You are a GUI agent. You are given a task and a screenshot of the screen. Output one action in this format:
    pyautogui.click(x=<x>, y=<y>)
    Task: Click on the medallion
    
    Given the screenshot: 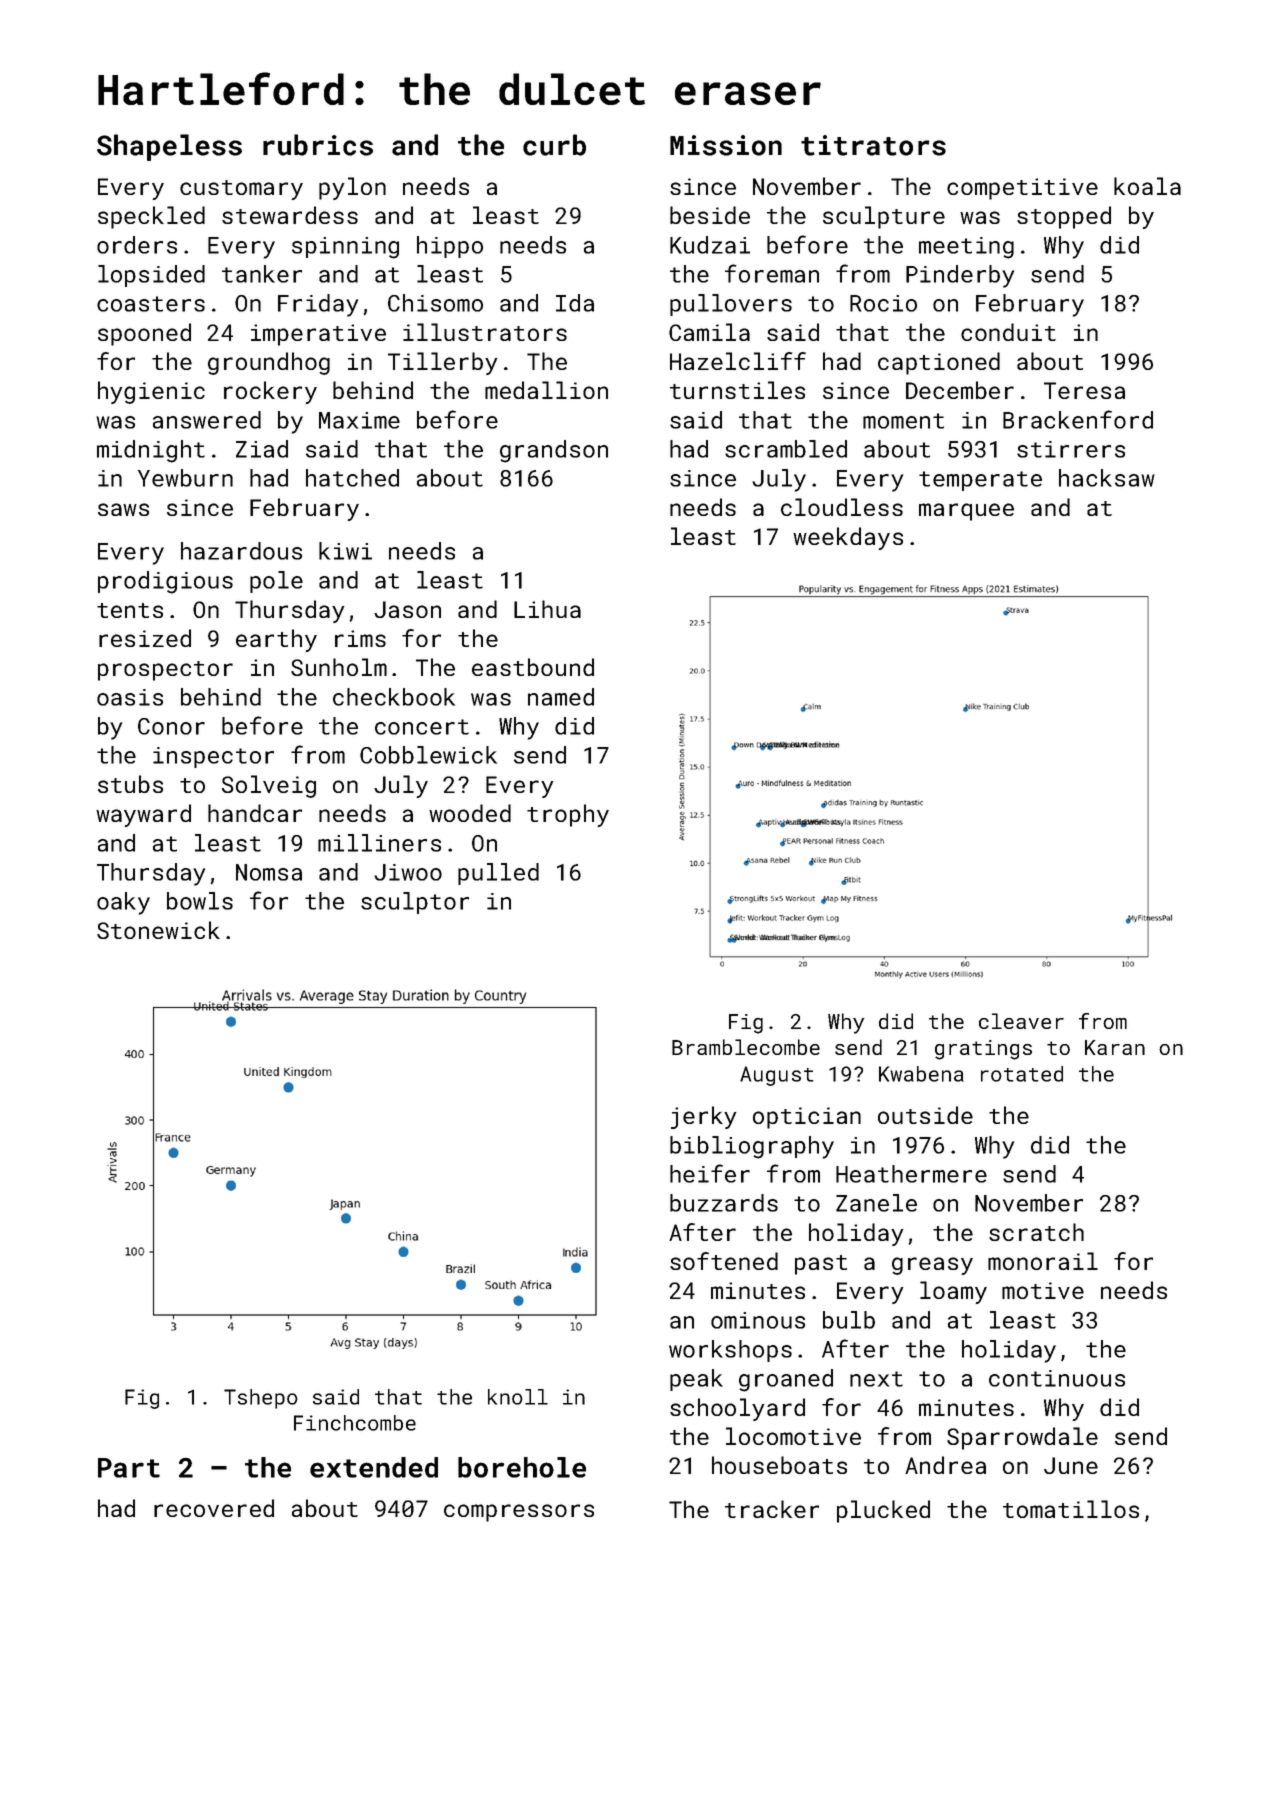 What is the action you would take?
    pyautogui.click(x=546, y=390)
